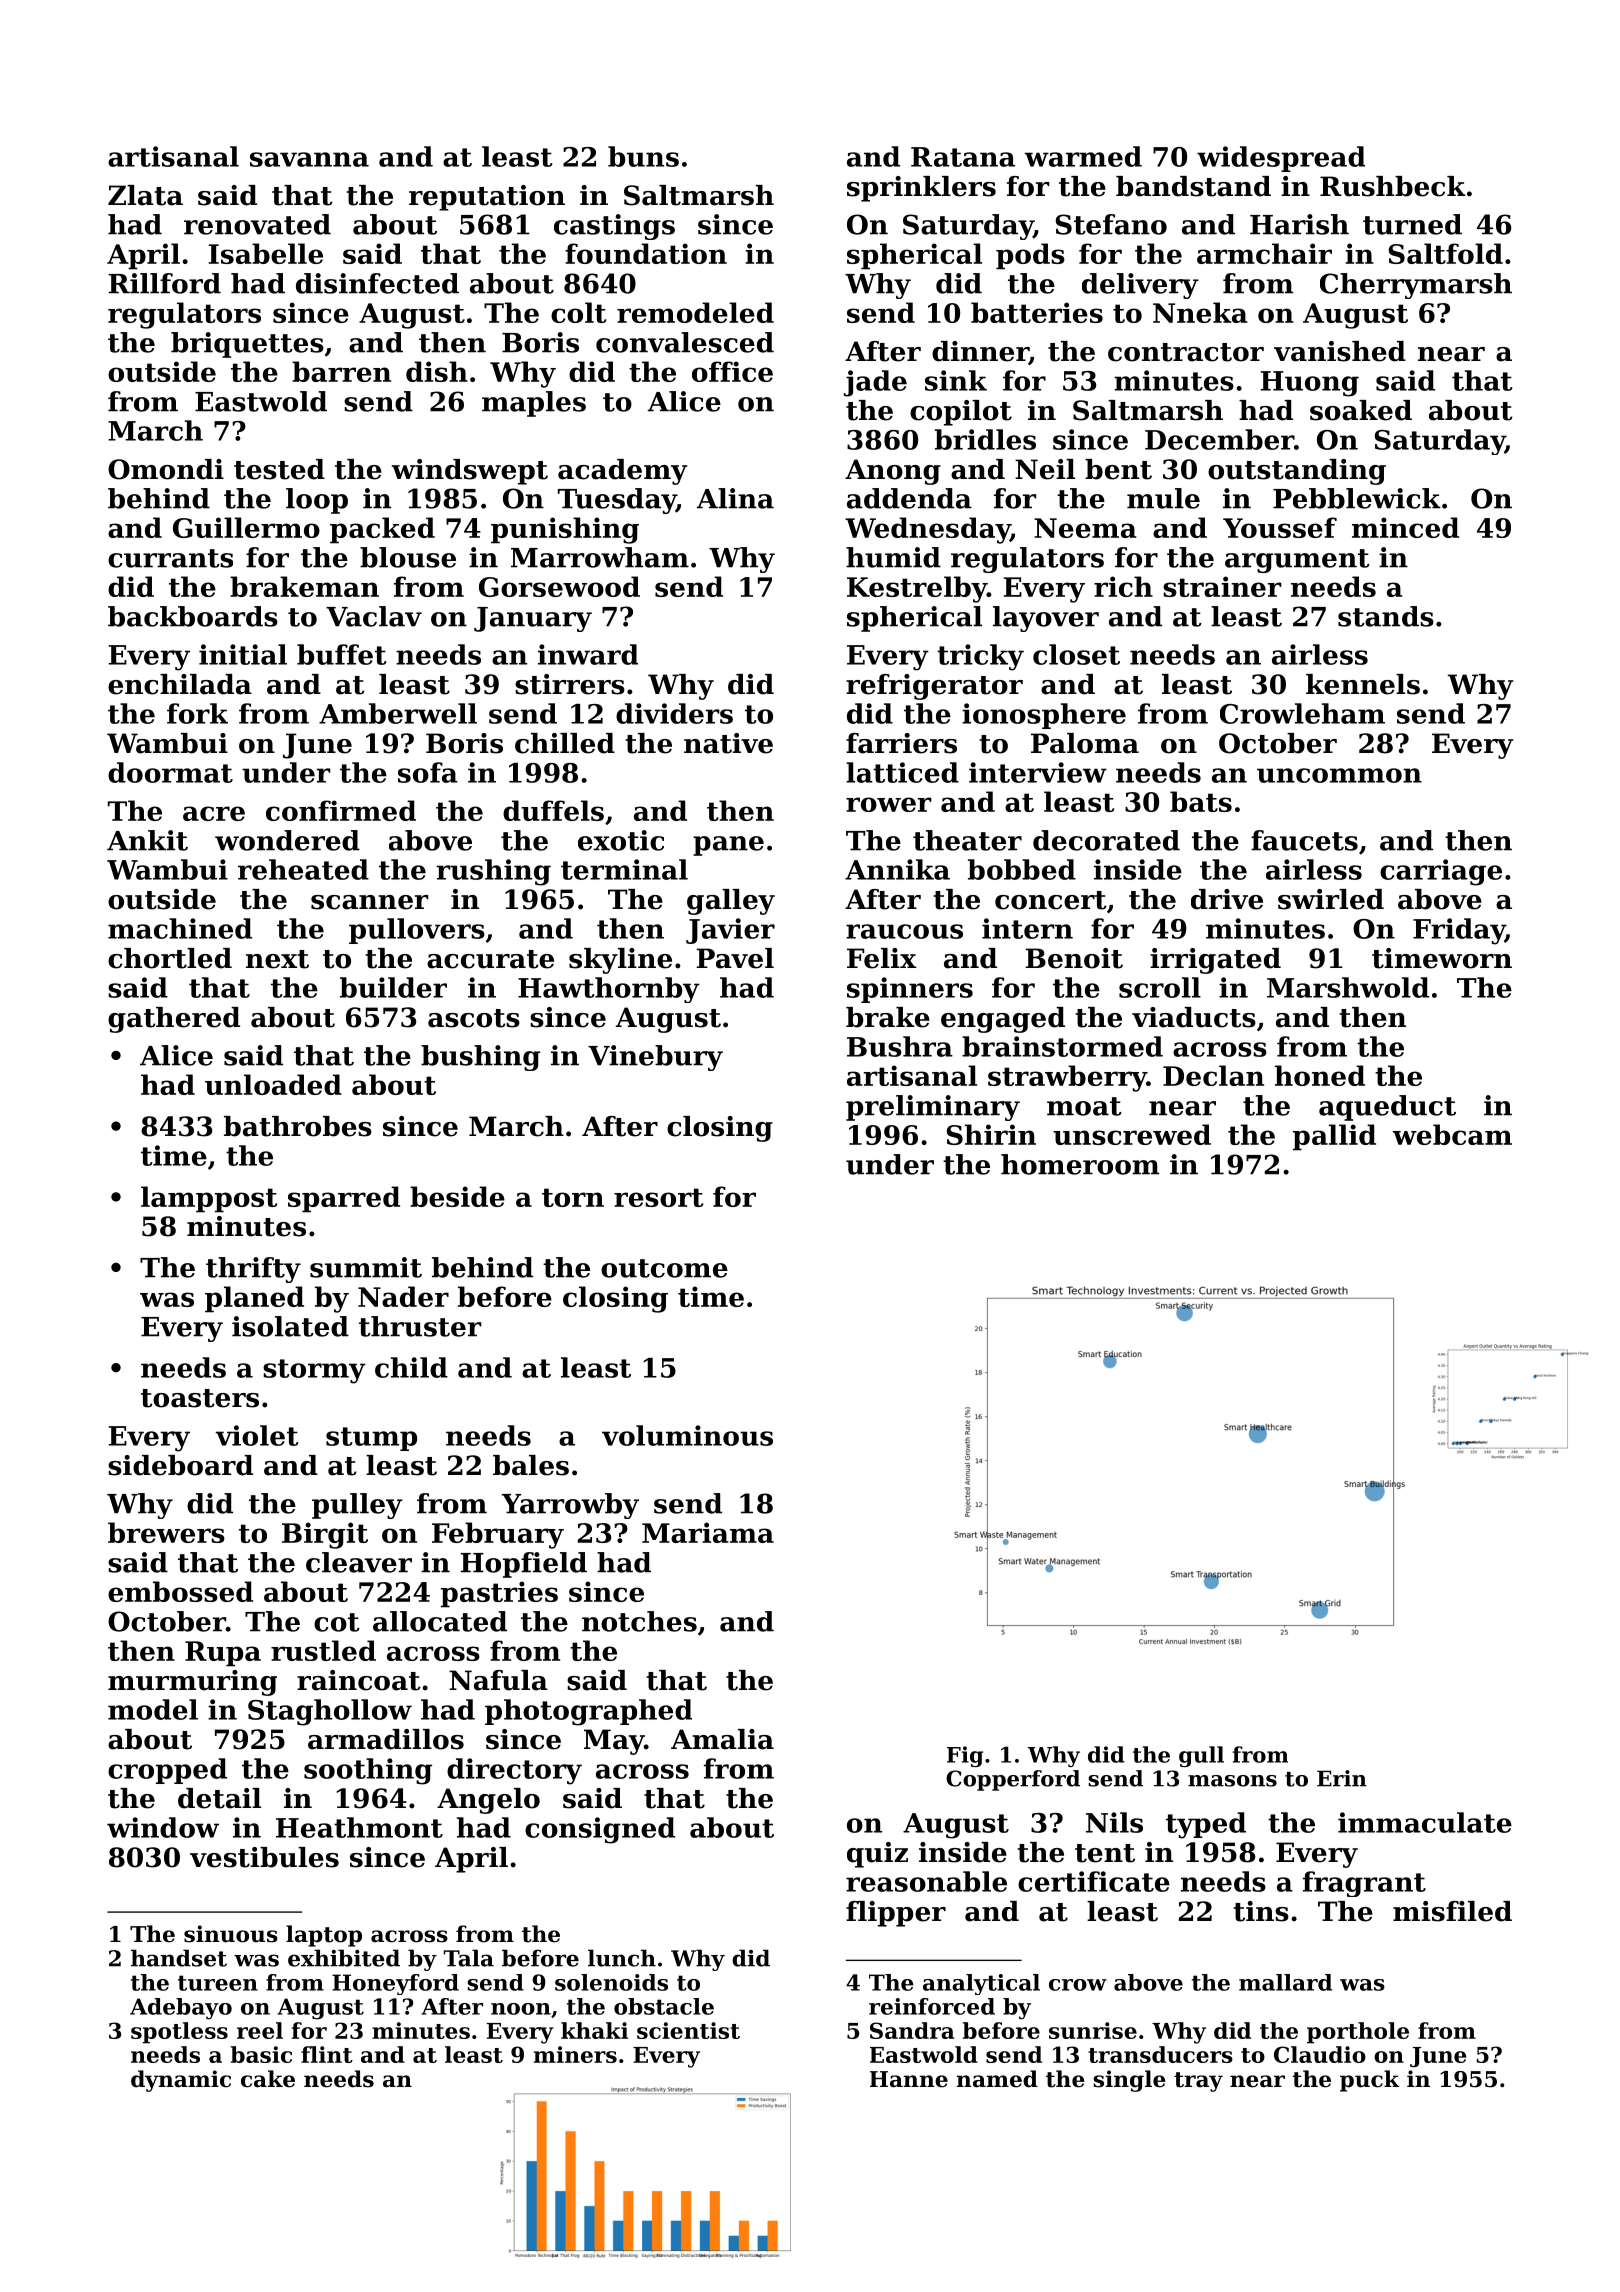 Image resolution: width=1620 pixels, height=2292 pixels. What do you see at coordinates (1452, 1134) in the document?
I see `webcam` at bounding box center [1452, 1134].
